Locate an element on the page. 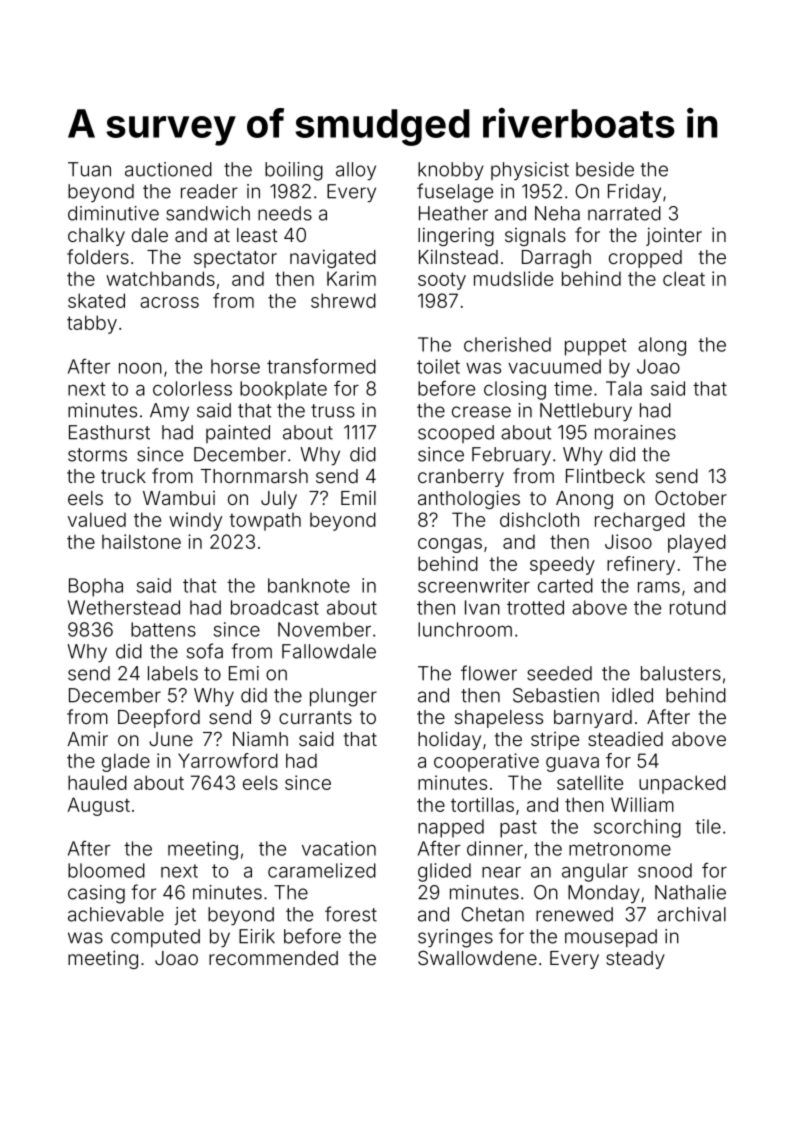  rams is located at coordinates (659, 587).
